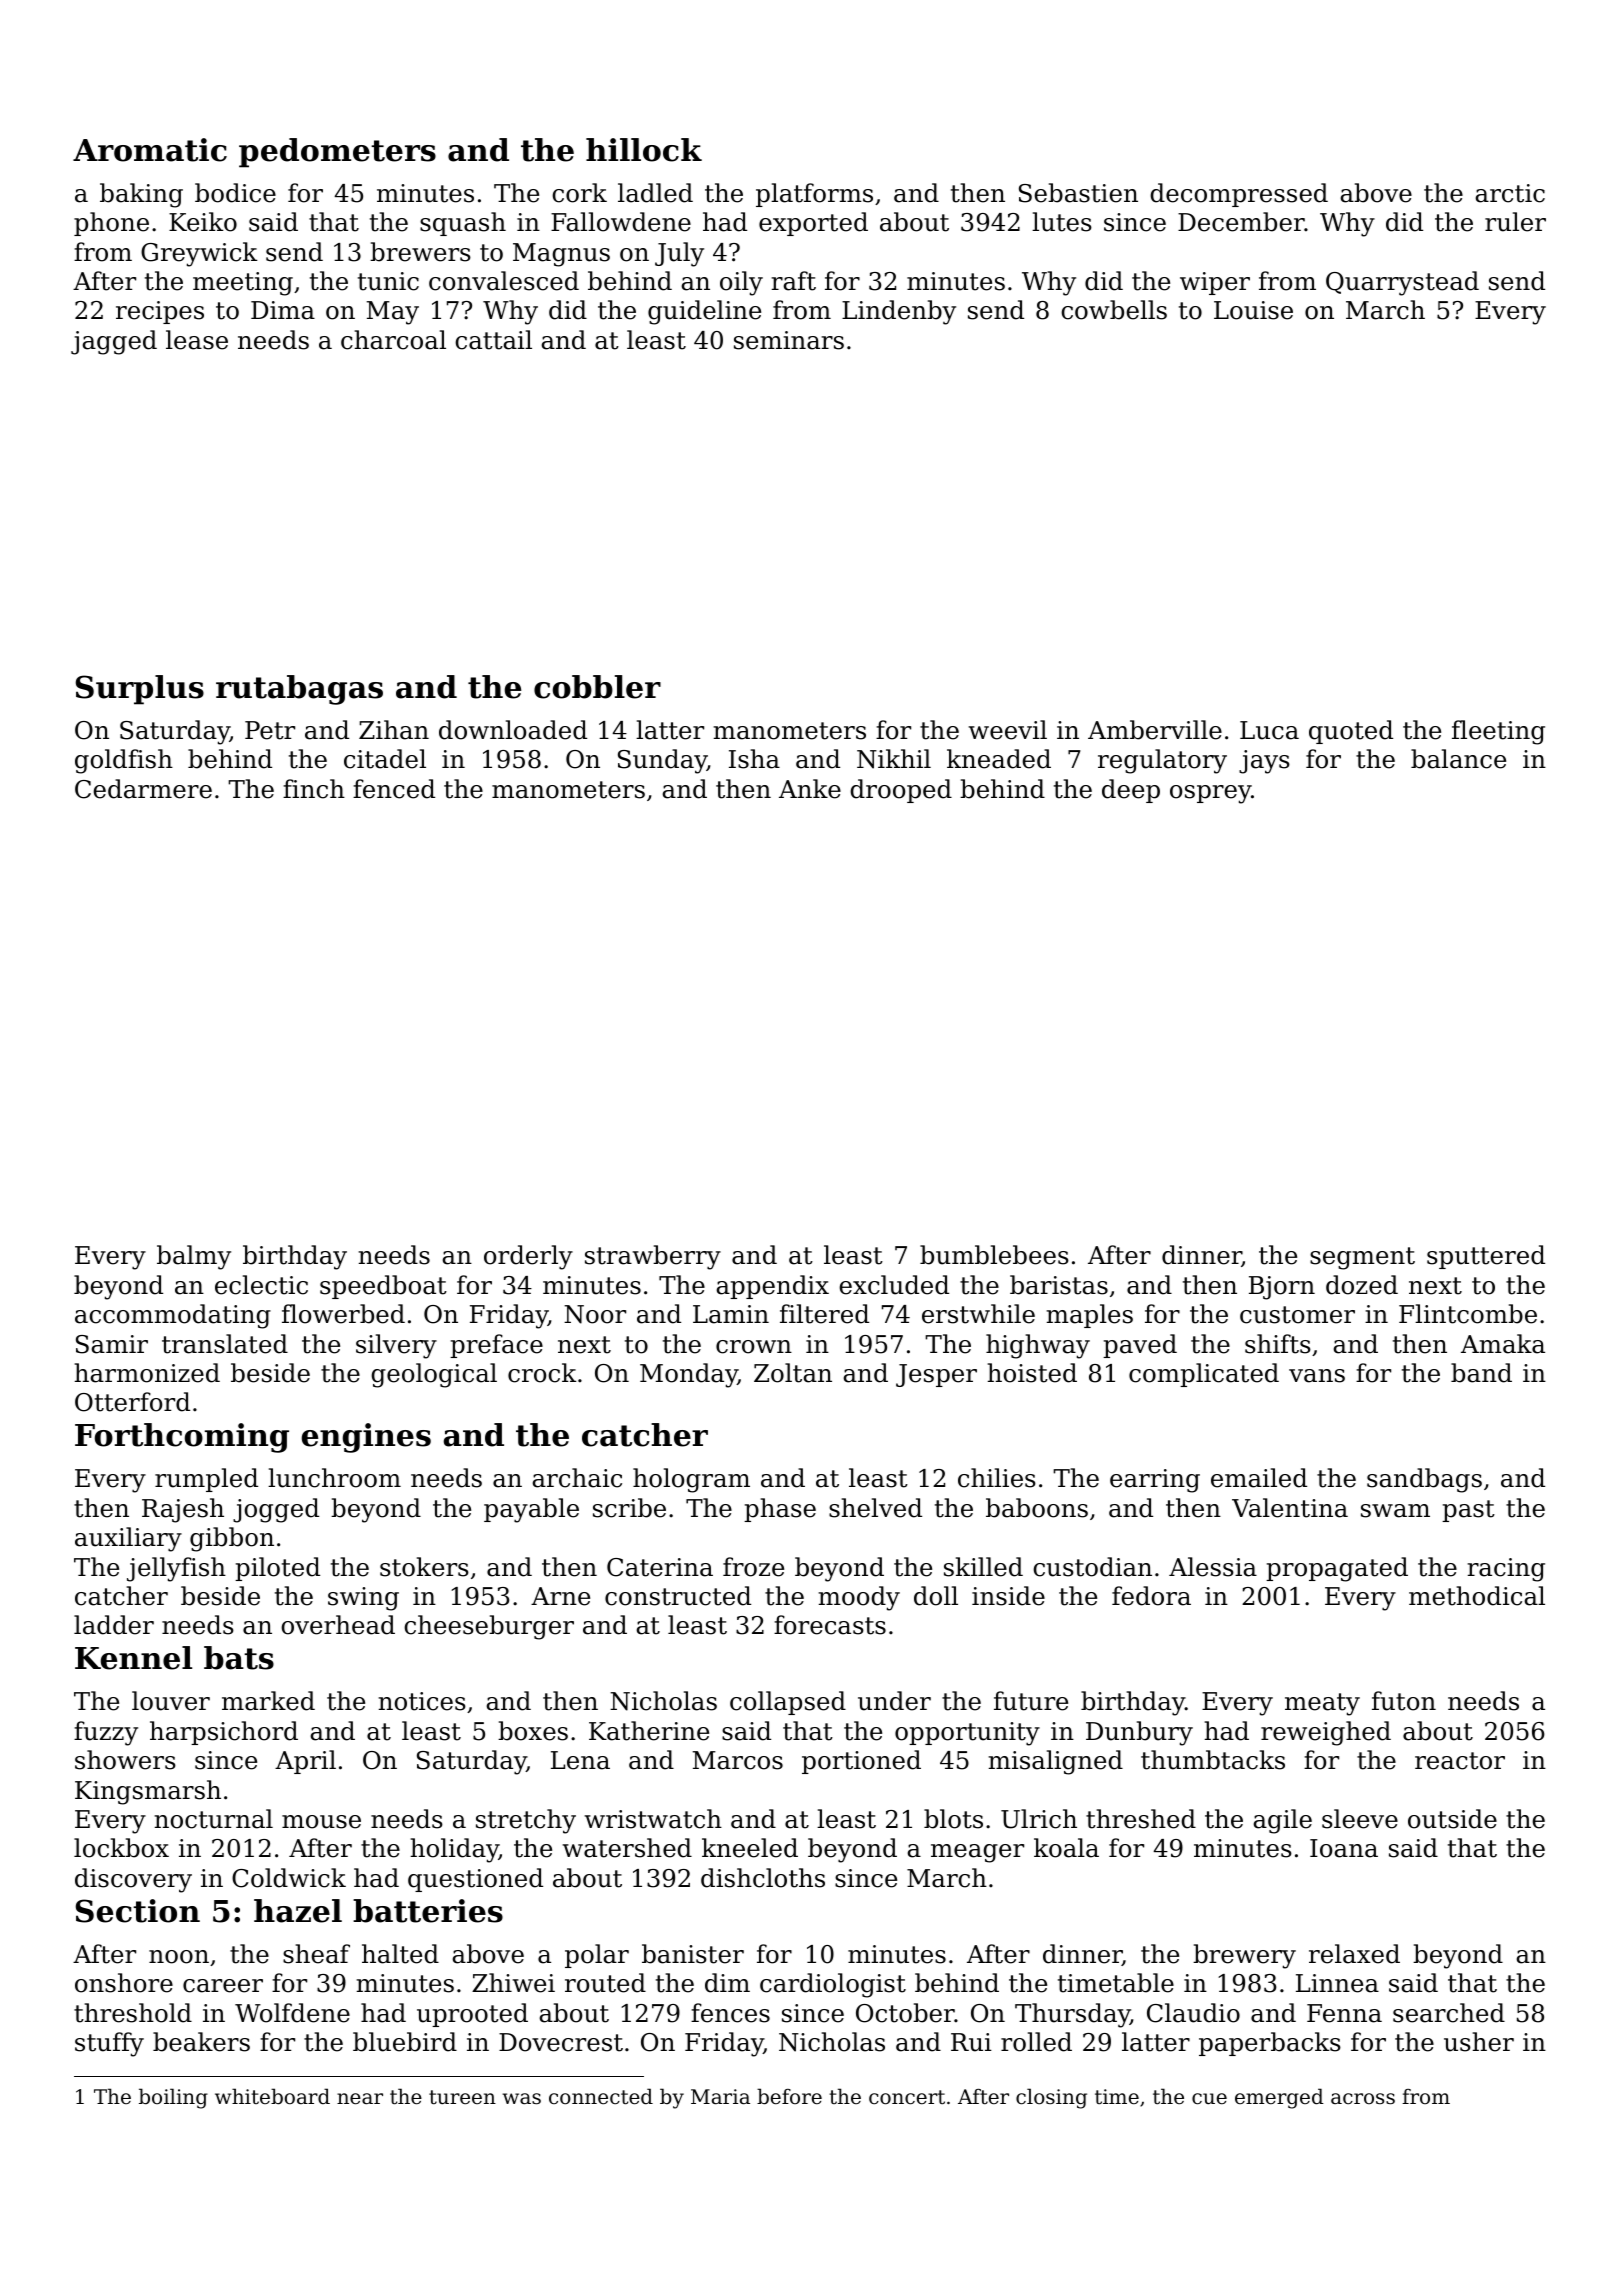 The width and height of the document is (1620, 2292). What do you see at coordinates (232, 1539) in the document?
I see `gibbon` at bounding box center [232, 1539].
